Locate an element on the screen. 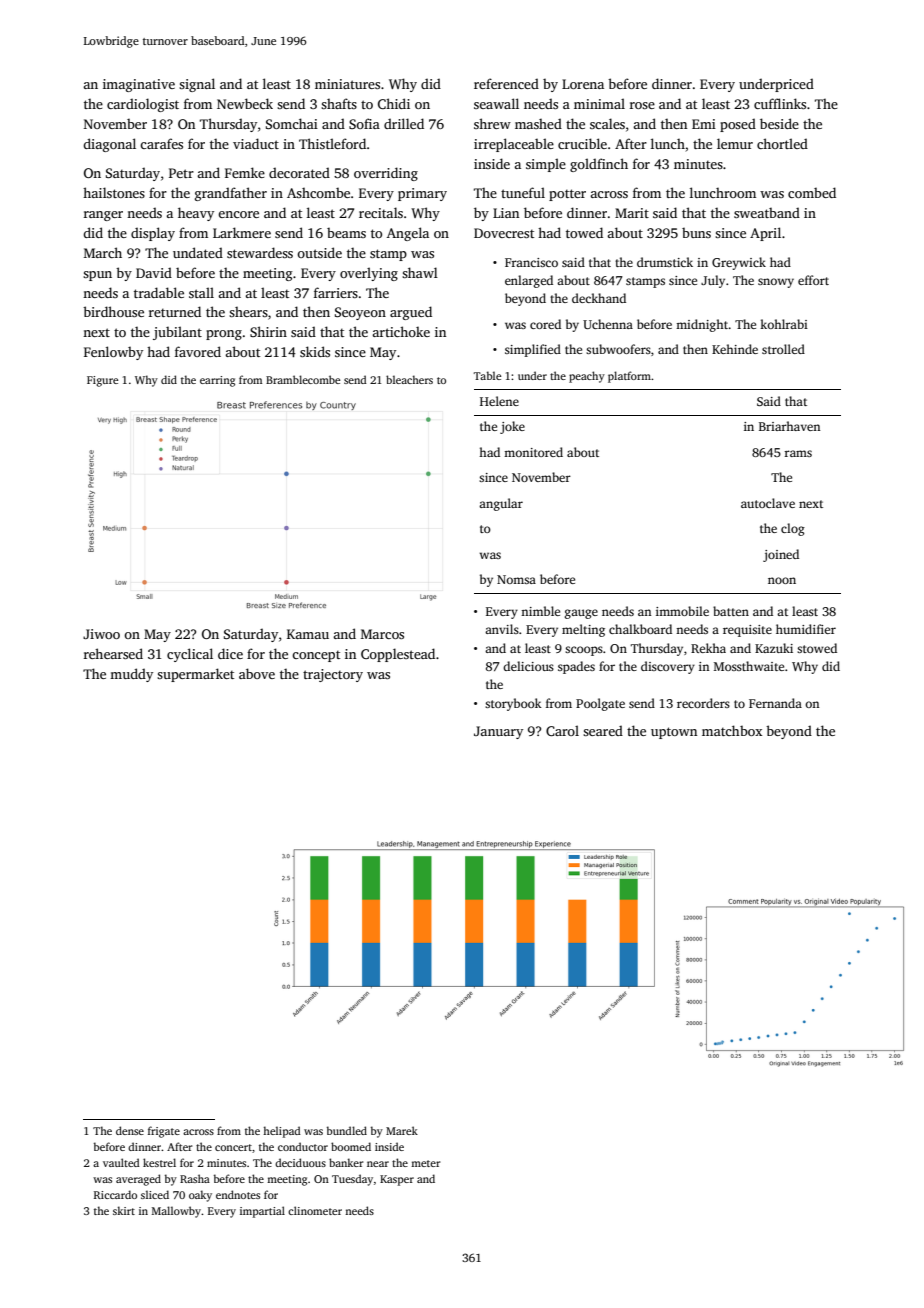 The height and width of the screenshot is (1308, 924). muddy is located at coordinates (131, 675).
